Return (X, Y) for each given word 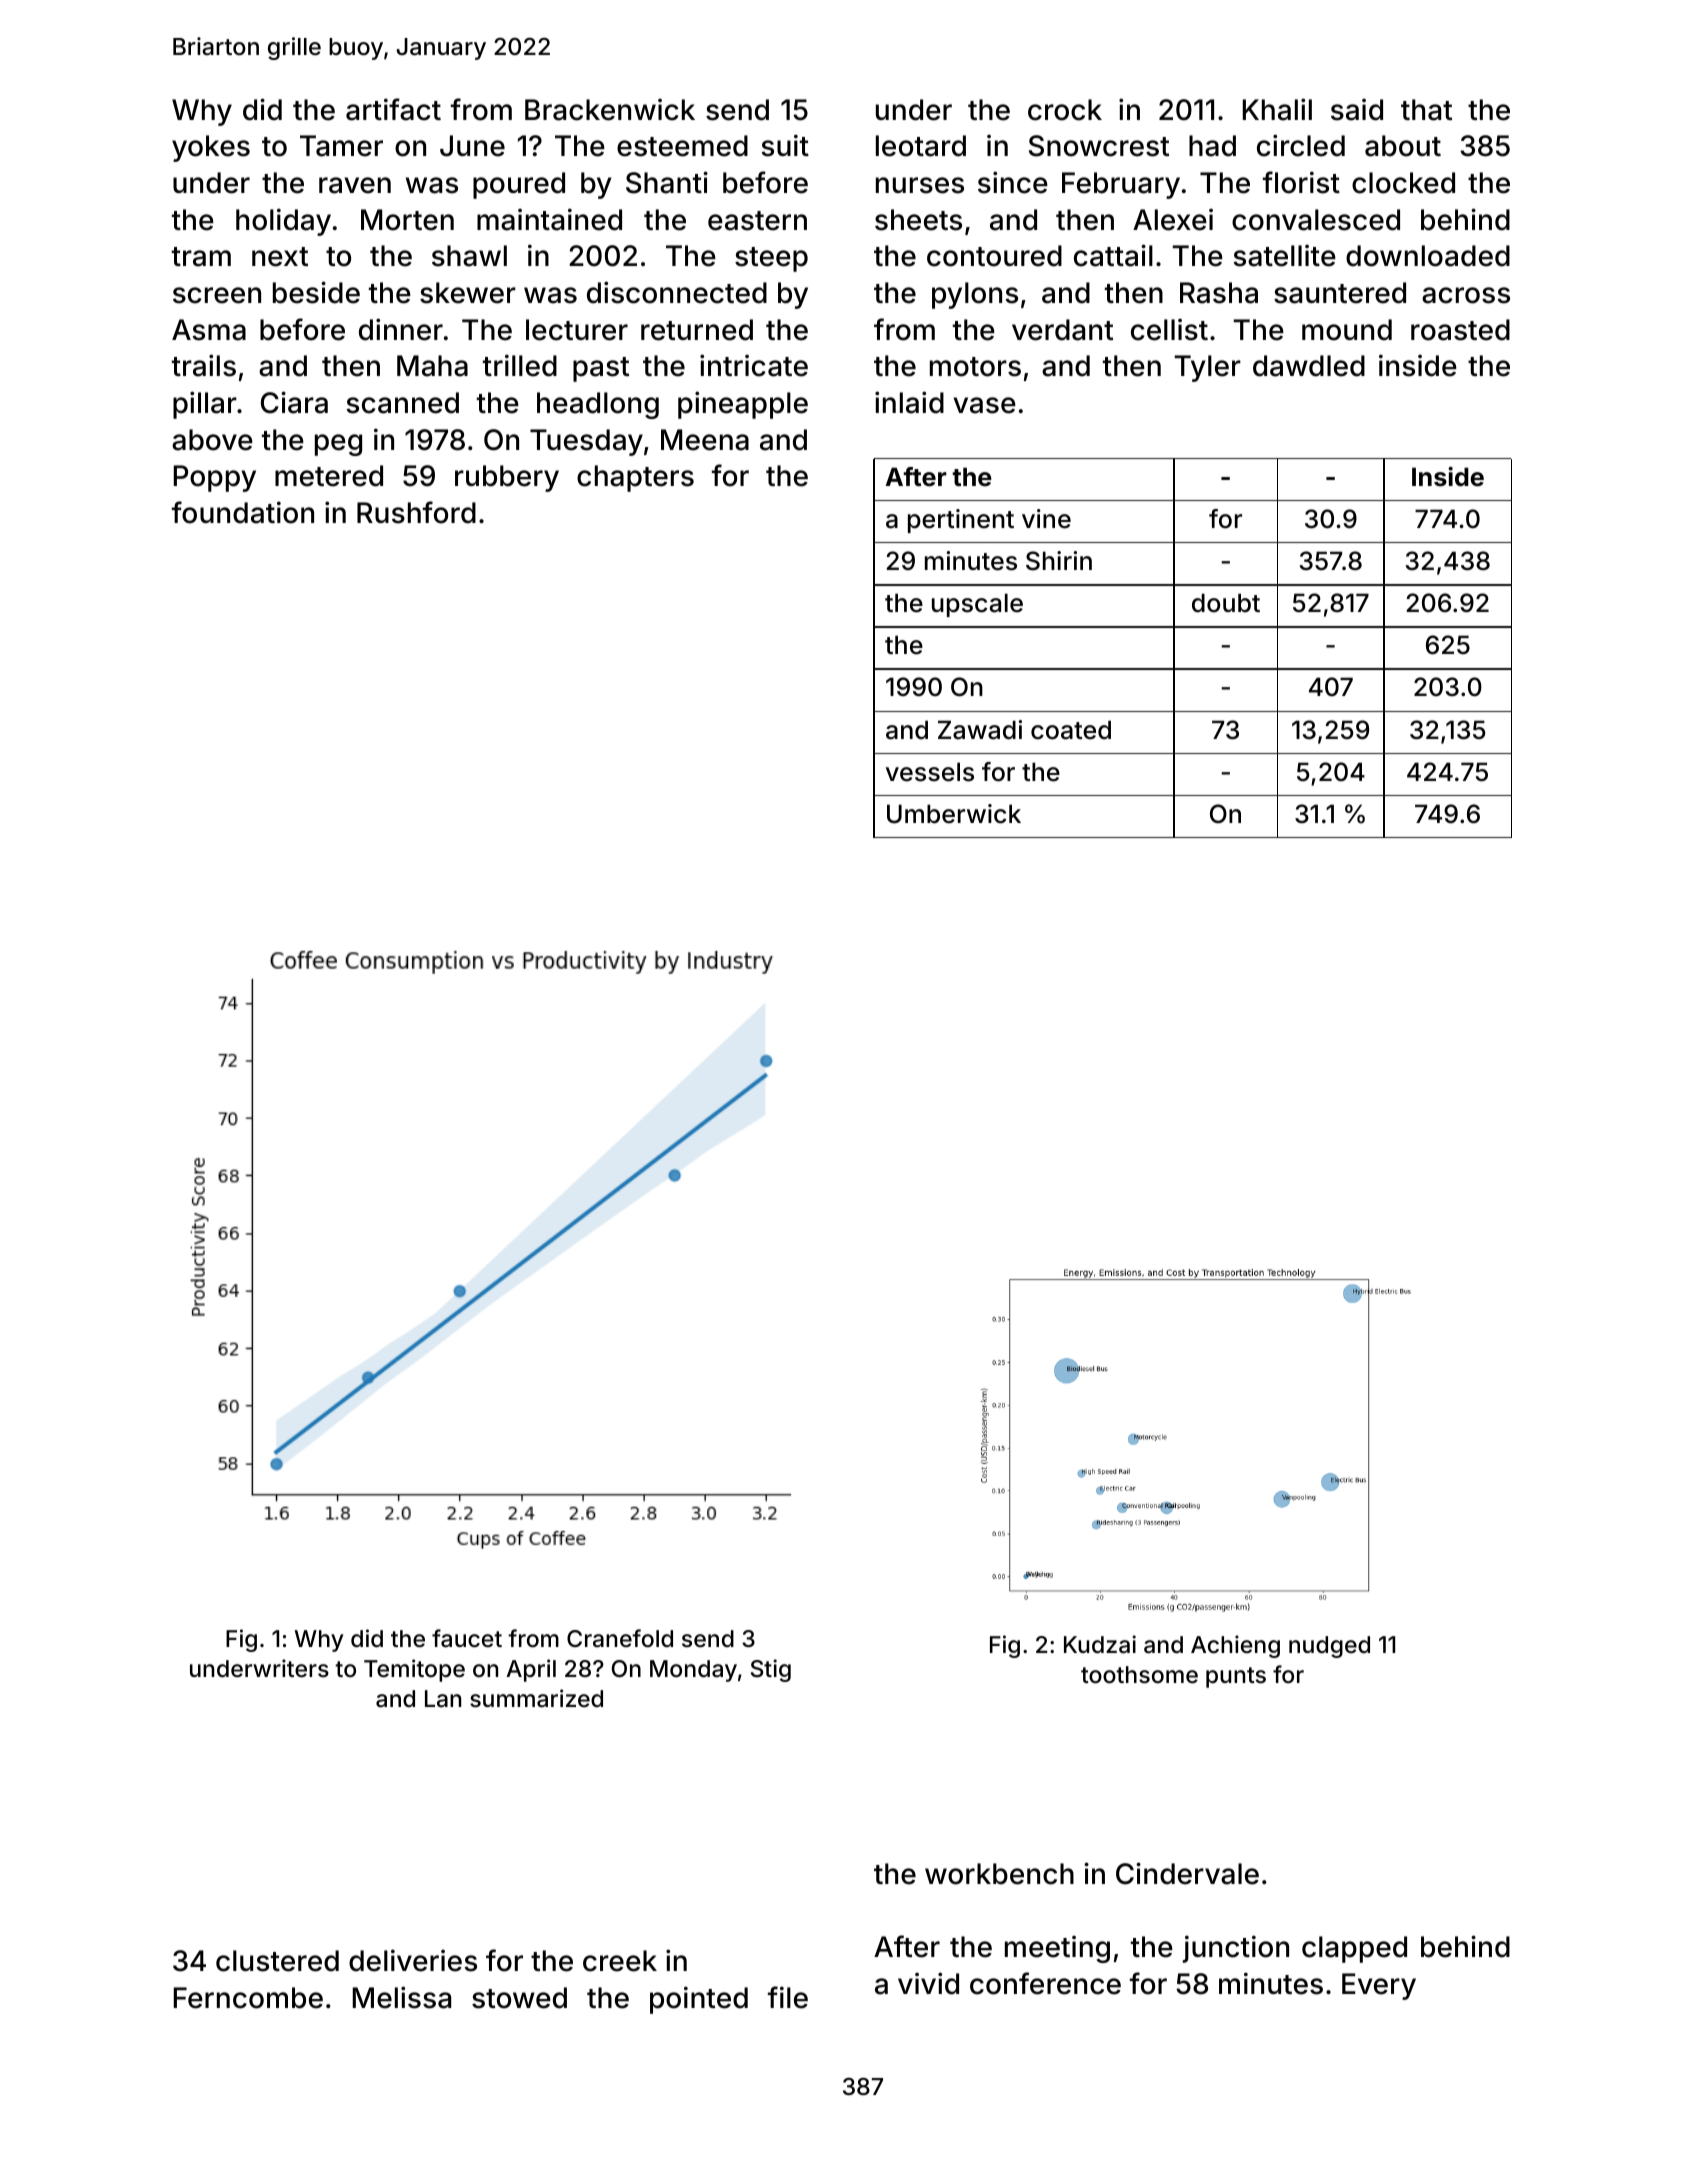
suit (785, 145)
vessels (930, 772)
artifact (393, 109)
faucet (467, 1638)
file (788, 1997)
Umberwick (954, 814)
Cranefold (620, 1638)
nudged (1329, 1647)
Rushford (416, 512)
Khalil (1277, 109)
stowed (519, 1998)
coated (1071, 730)
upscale (977, 605)
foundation (243, 512)
